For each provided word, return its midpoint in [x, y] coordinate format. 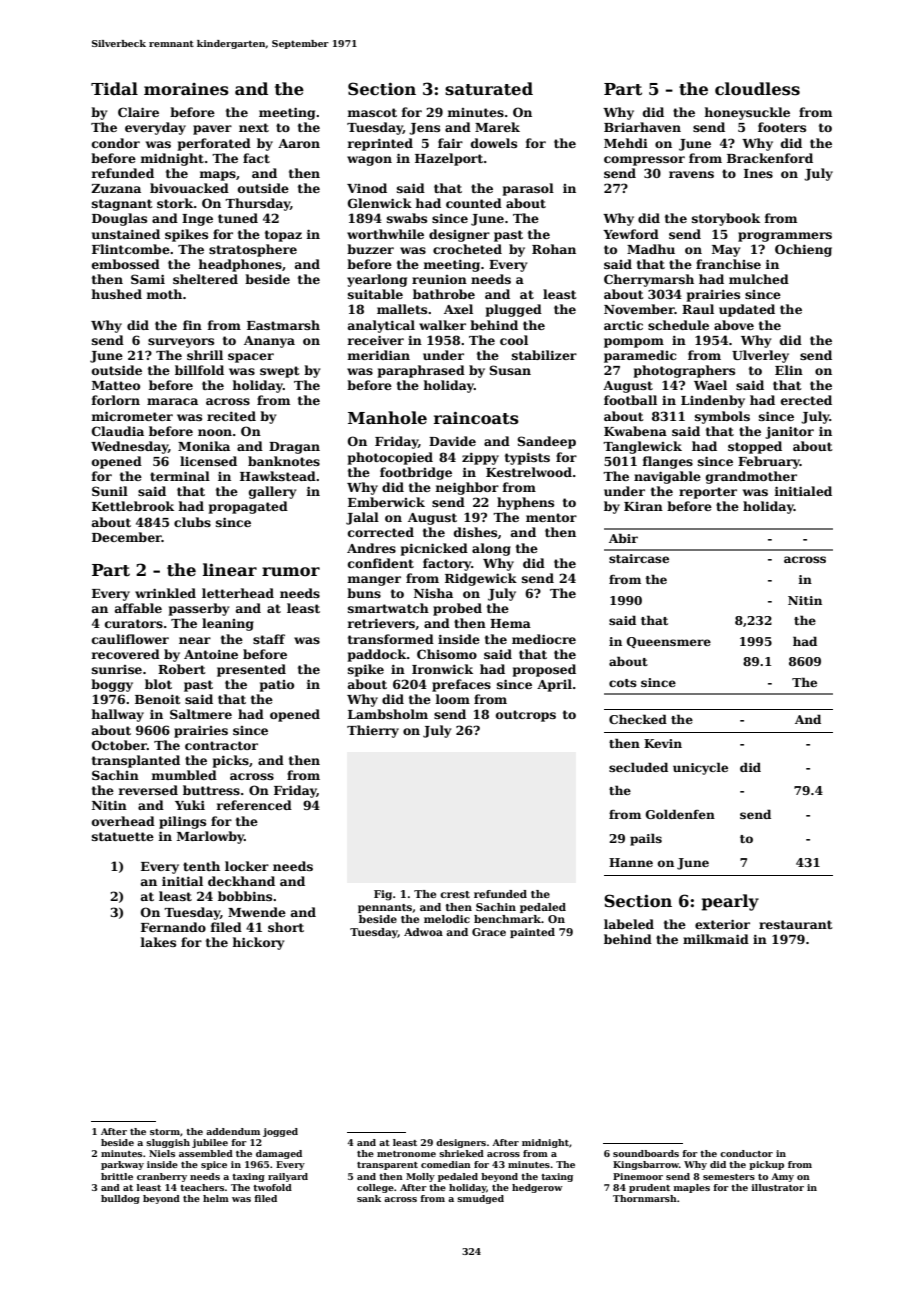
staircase [639, 558]
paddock [377, 655]
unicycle [700, 768]
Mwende [257, 912]
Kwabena [635, 431]
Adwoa [423, 932]
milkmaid [716, 939]
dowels [494, 143]
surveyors [181, 343]
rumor [291, 571]
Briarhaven [642, 127]
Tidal [114, 88]
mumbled [184, 775]
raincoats [476, 418]
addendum [233, 1131]
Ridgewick [481, 579]
